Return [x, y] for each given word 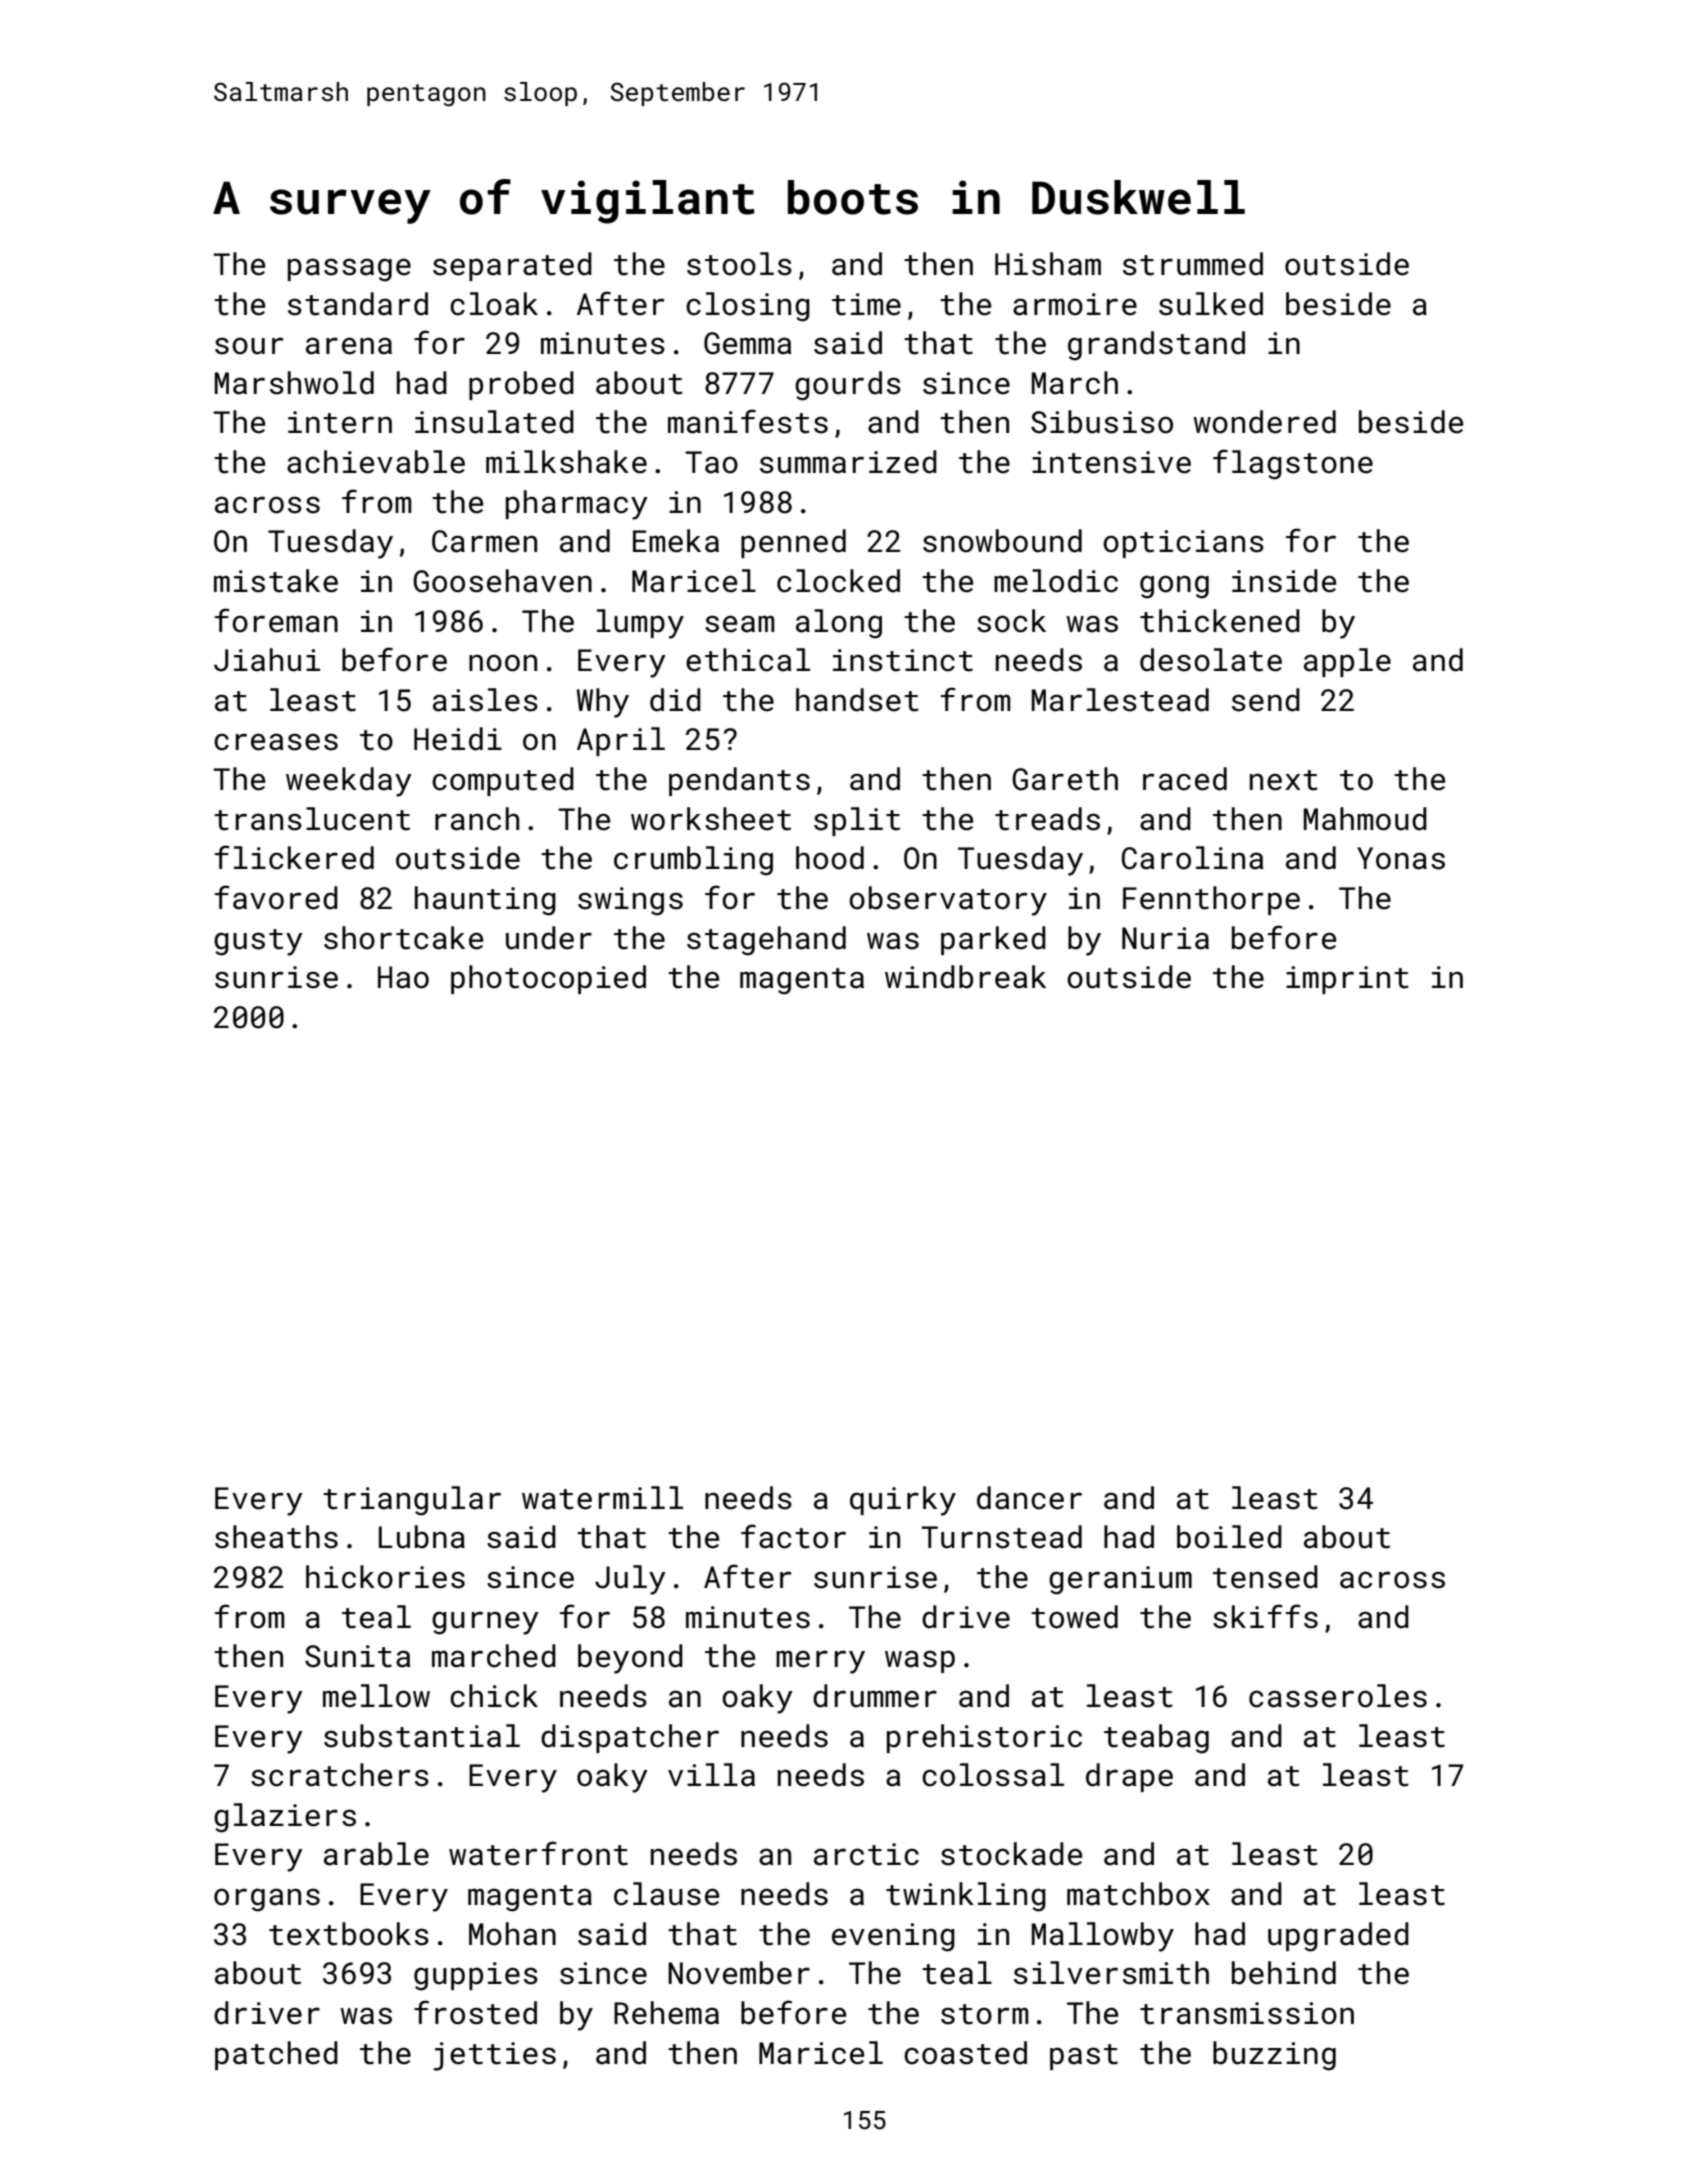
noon [503, 663]
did [675, 700]
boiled [1229, 1537]
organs [267, 1900]
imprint [1347, 980]
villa [711, 1775]
